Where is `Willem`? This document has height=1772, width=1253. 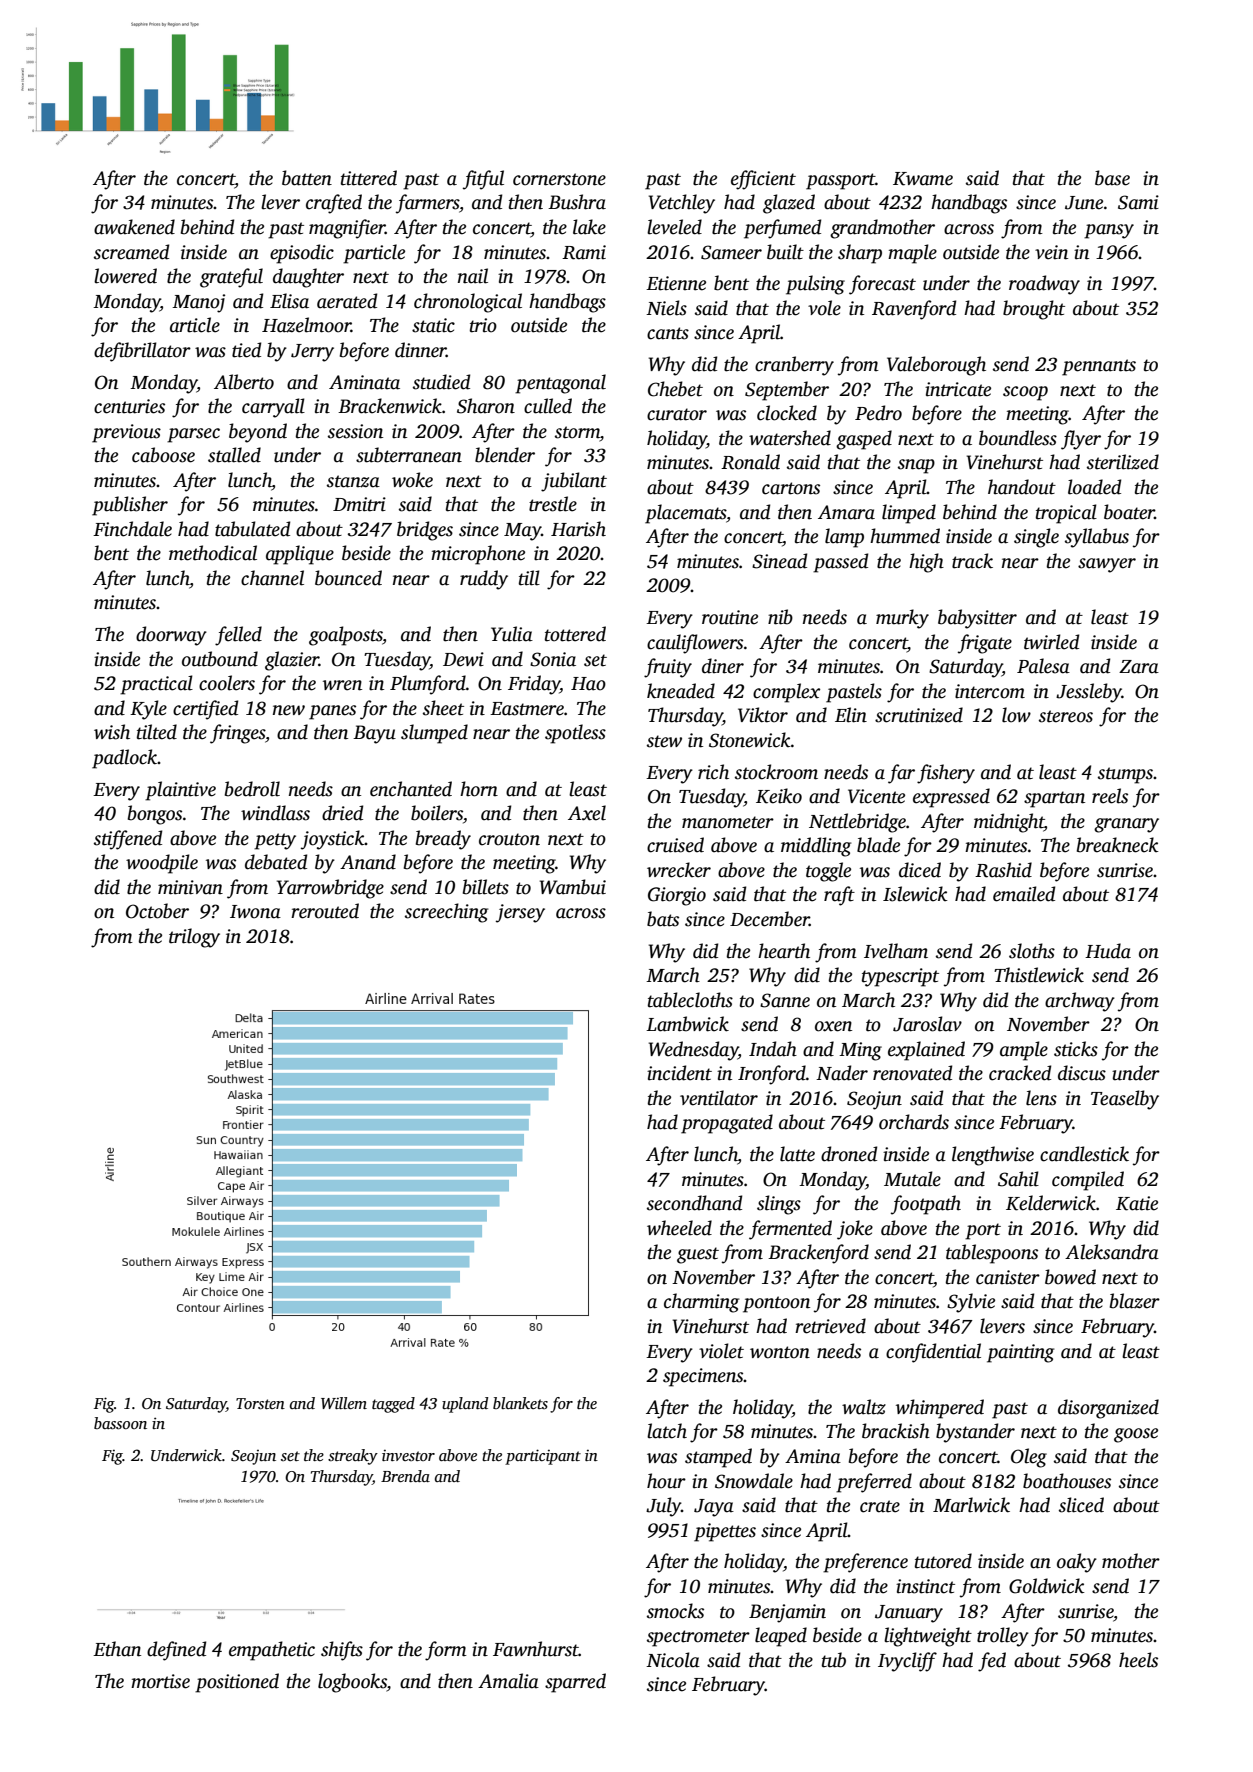 Willem is located at coordinates (344, 1403).
